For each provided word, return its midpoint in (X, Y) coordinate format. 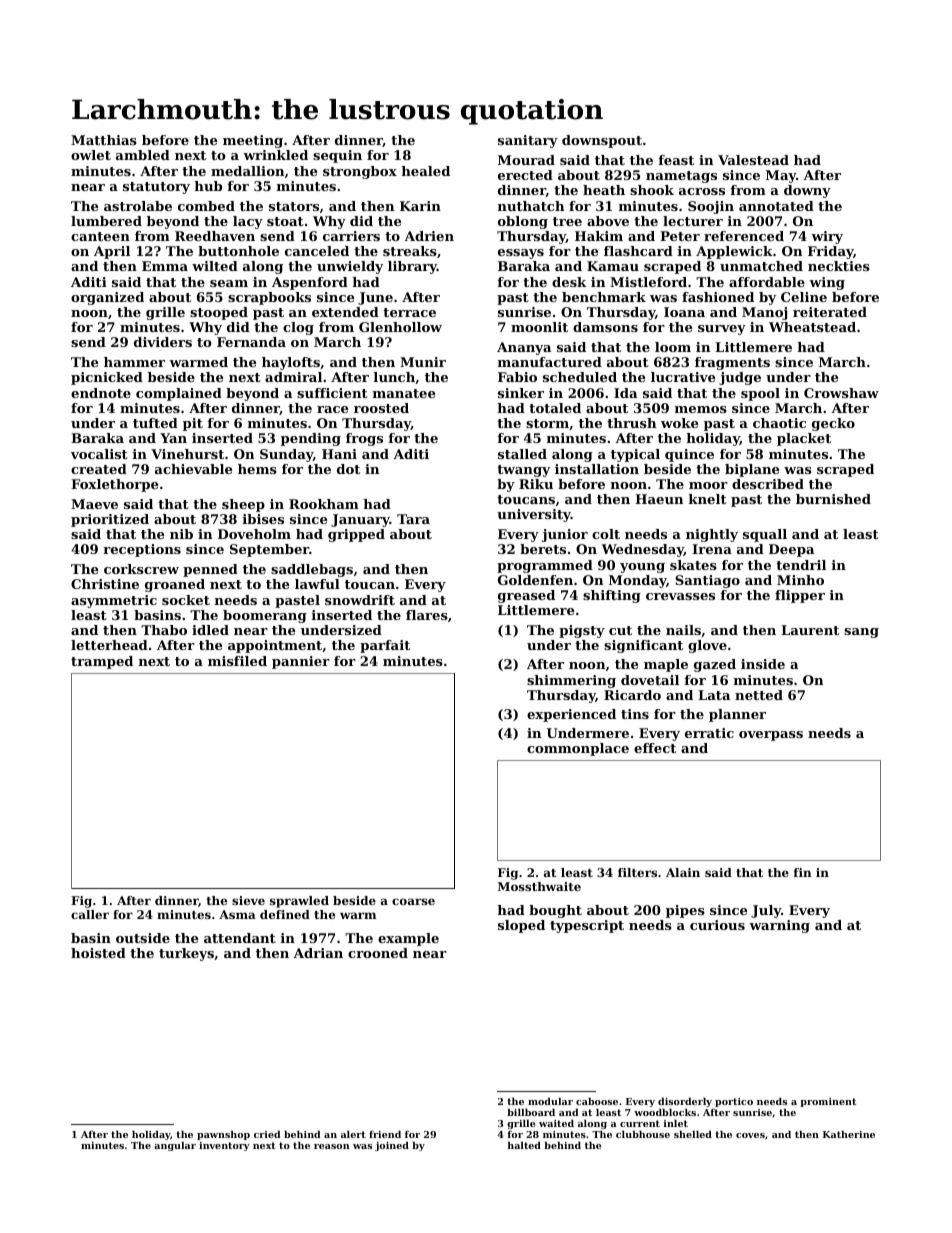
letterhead (109, 645)
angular (175, 1146)
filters (637, 872)
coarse (413, 901)
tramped (102, 662)
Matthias (104, 140)
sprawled (299, 902)
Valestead (753, 160)
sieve (248, 900)
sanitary (528, 141)
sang (861, 633)
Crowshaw (841, 393)
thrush (631, 423)
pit (193, 424)
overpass (771, 736)
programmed (545, 566)
